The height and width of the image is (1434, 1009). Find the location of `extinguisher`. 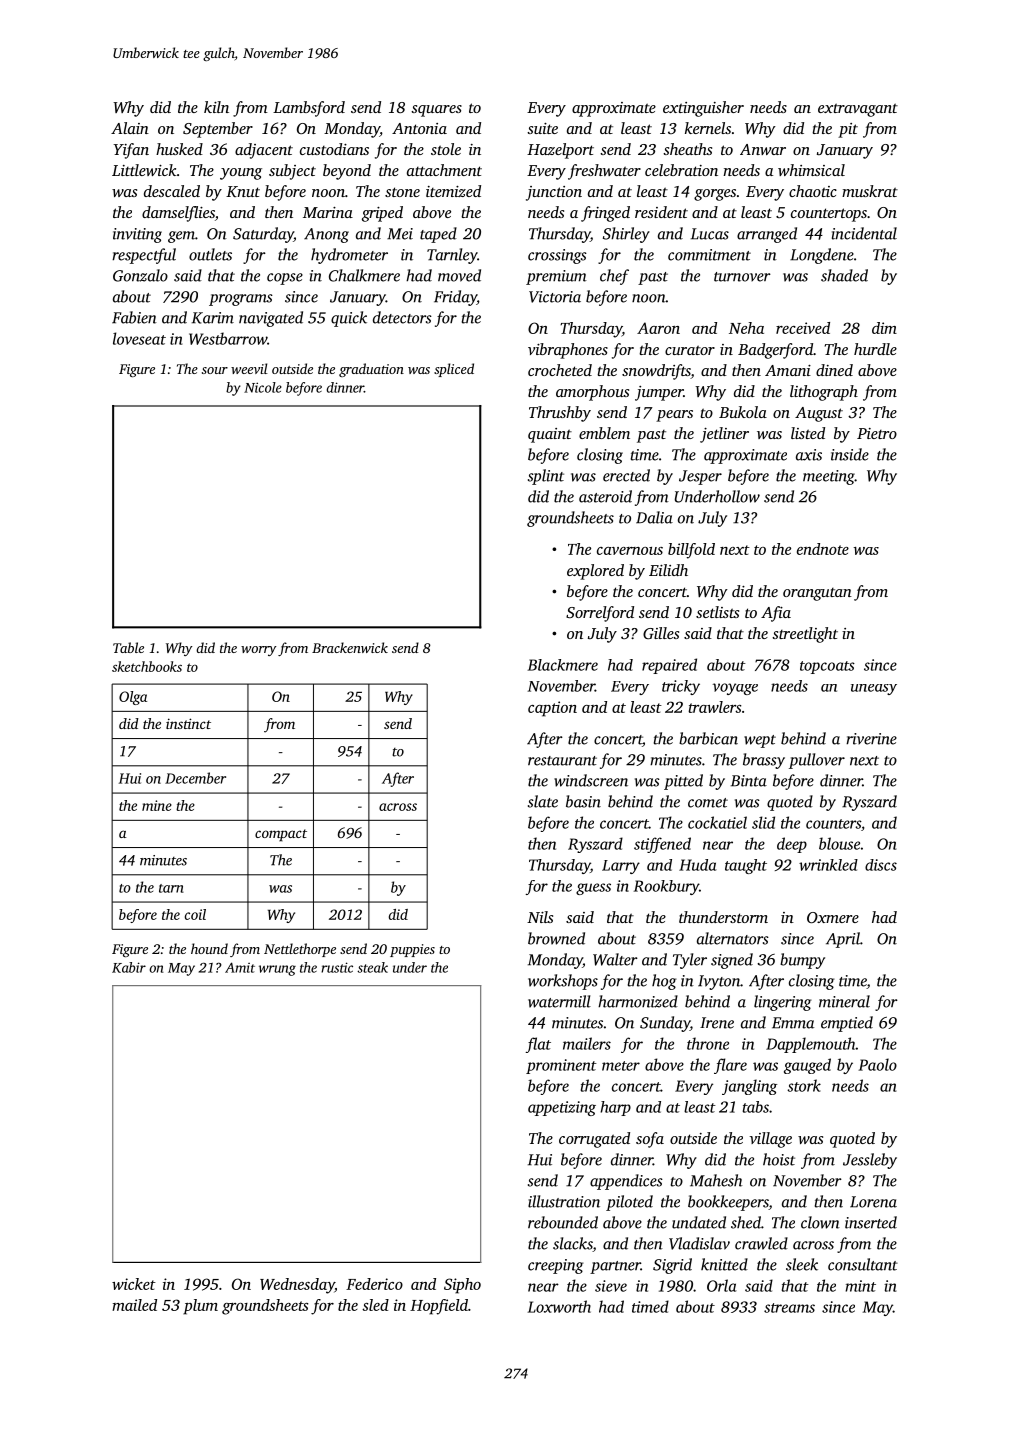

extinguisher is located at coordinates (703, 109).
